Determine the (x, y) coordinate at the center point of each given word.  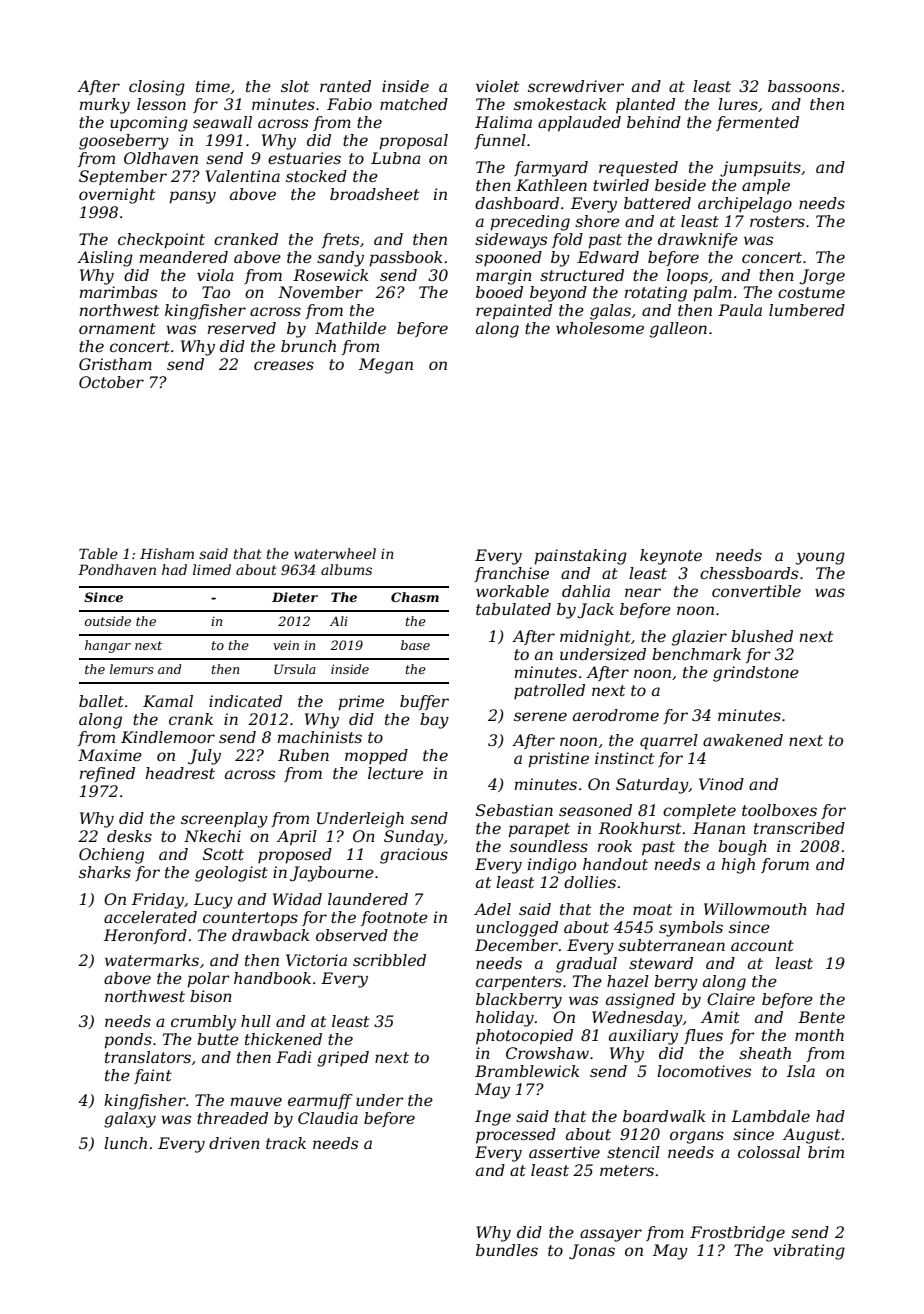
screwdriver (576, 86)
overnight (117, 196)
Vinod (721, 784)
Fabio (349, 104)
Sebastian (514, 810)
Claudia (328, 1118)
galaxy (130, 1120)
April (297, 838)
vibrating (809, 1252)
